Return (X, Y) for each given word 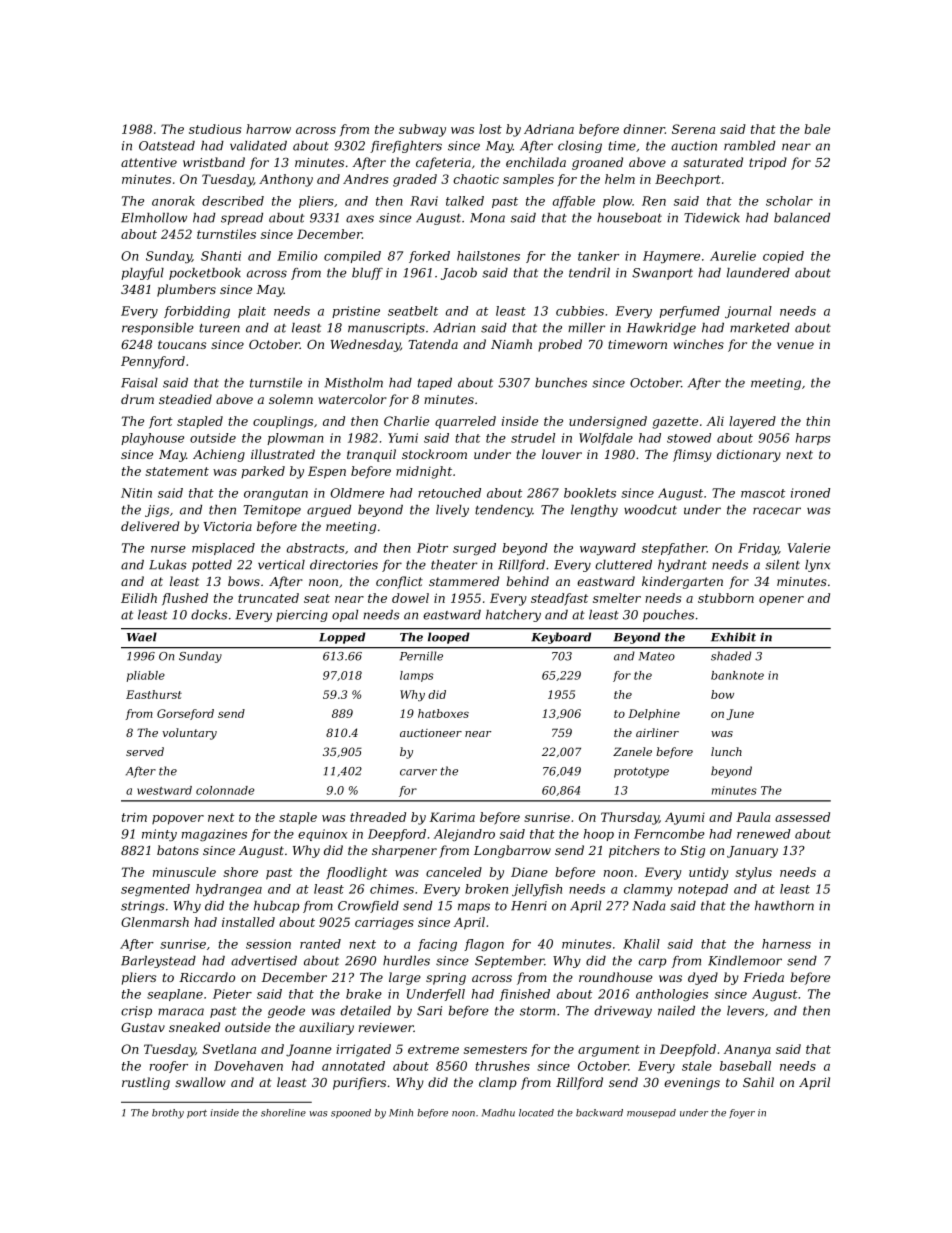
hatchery (513, 616)
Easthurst (154, 694)
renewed (764, 834)
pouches (668, 616)
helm (620, 179)
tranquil (371, 455)
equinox (323, 835)
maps (474, 908)
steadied (185, 399)
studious (215, 129)
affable (574, 202)
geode (286, 1012)
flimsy (692, 455)
